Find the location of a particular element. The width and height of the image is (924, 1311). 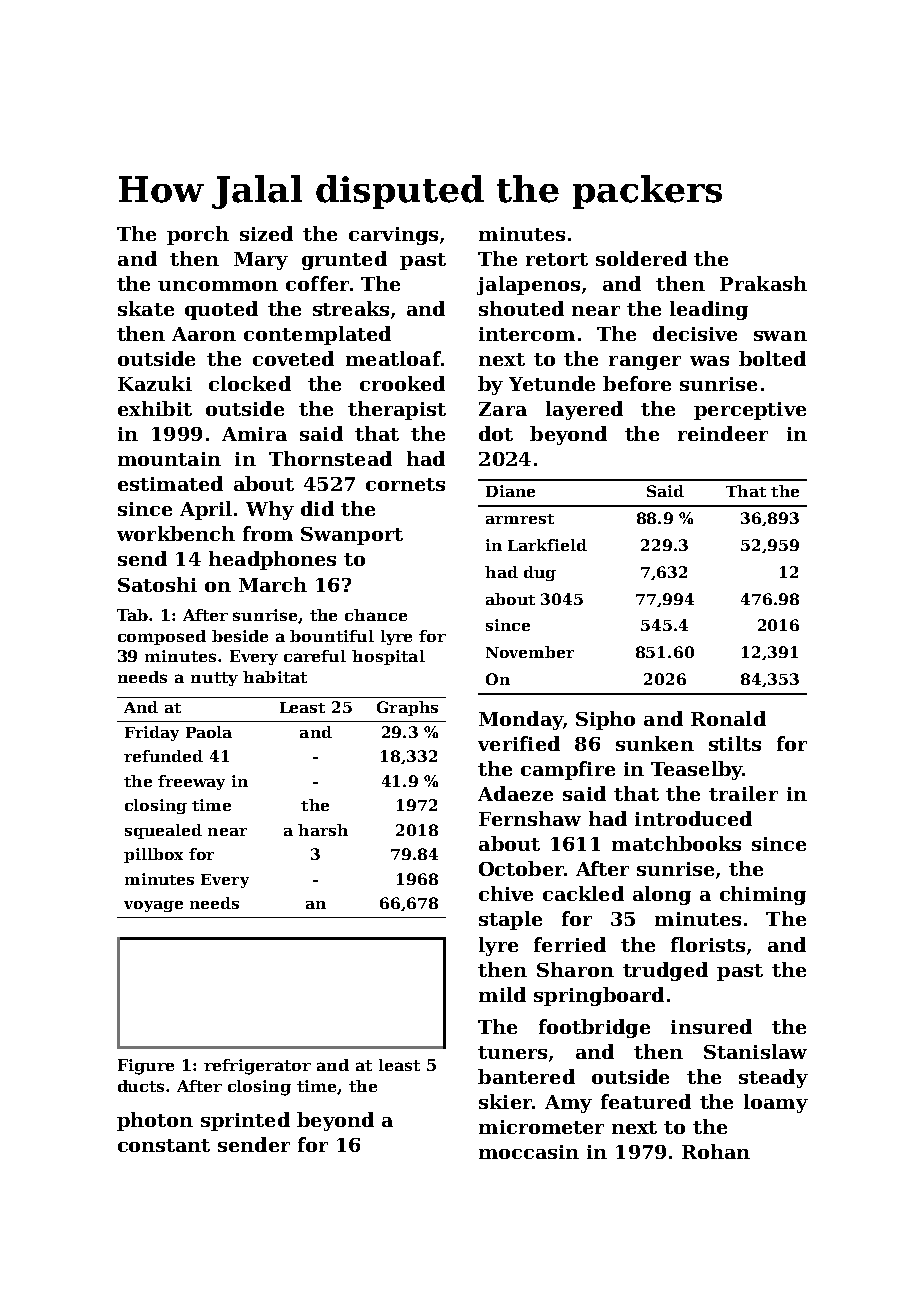

Prakash is located at coordinates (763, 283).
